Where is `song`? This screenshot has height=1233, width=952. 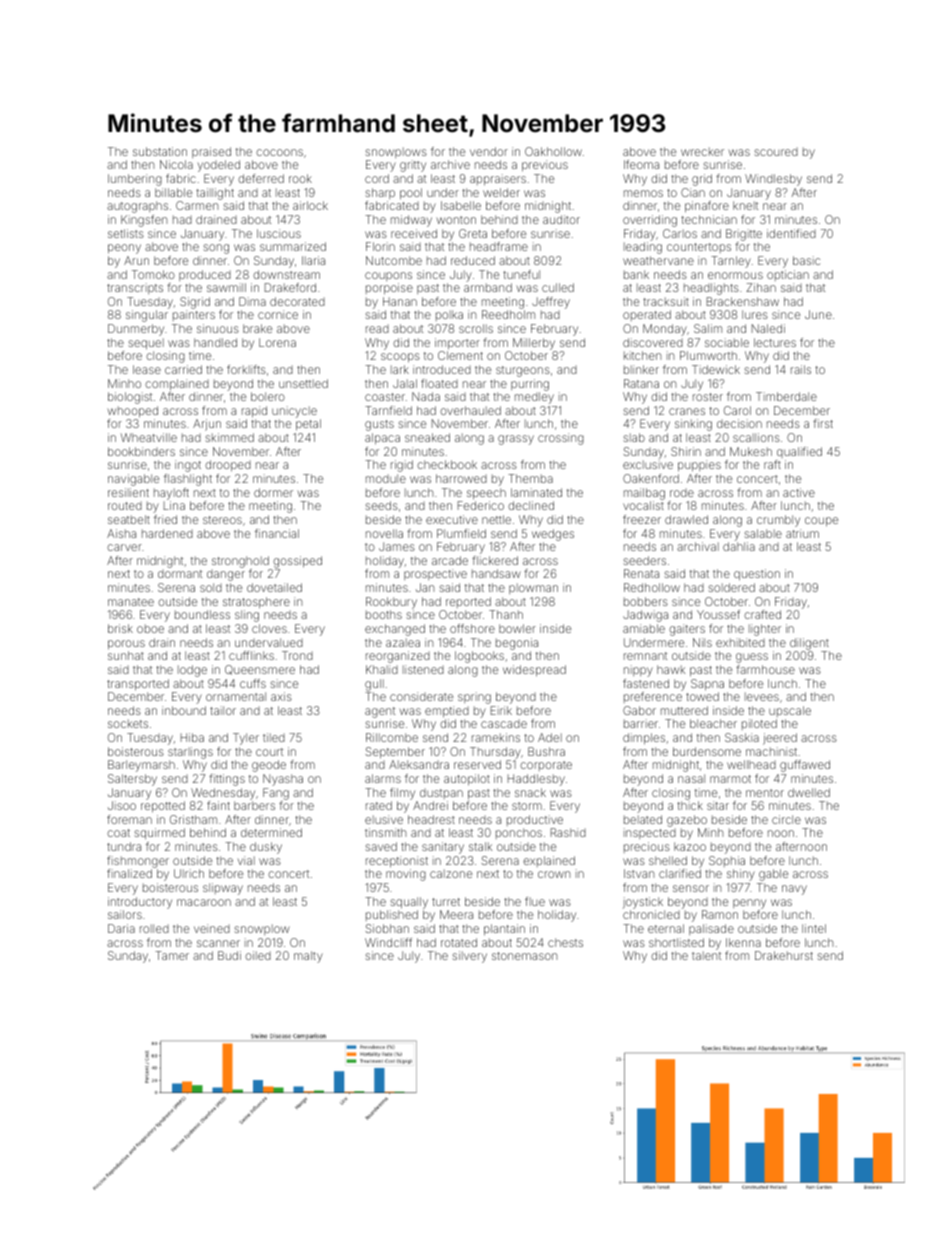 song is located at coordinates (216, 249).
